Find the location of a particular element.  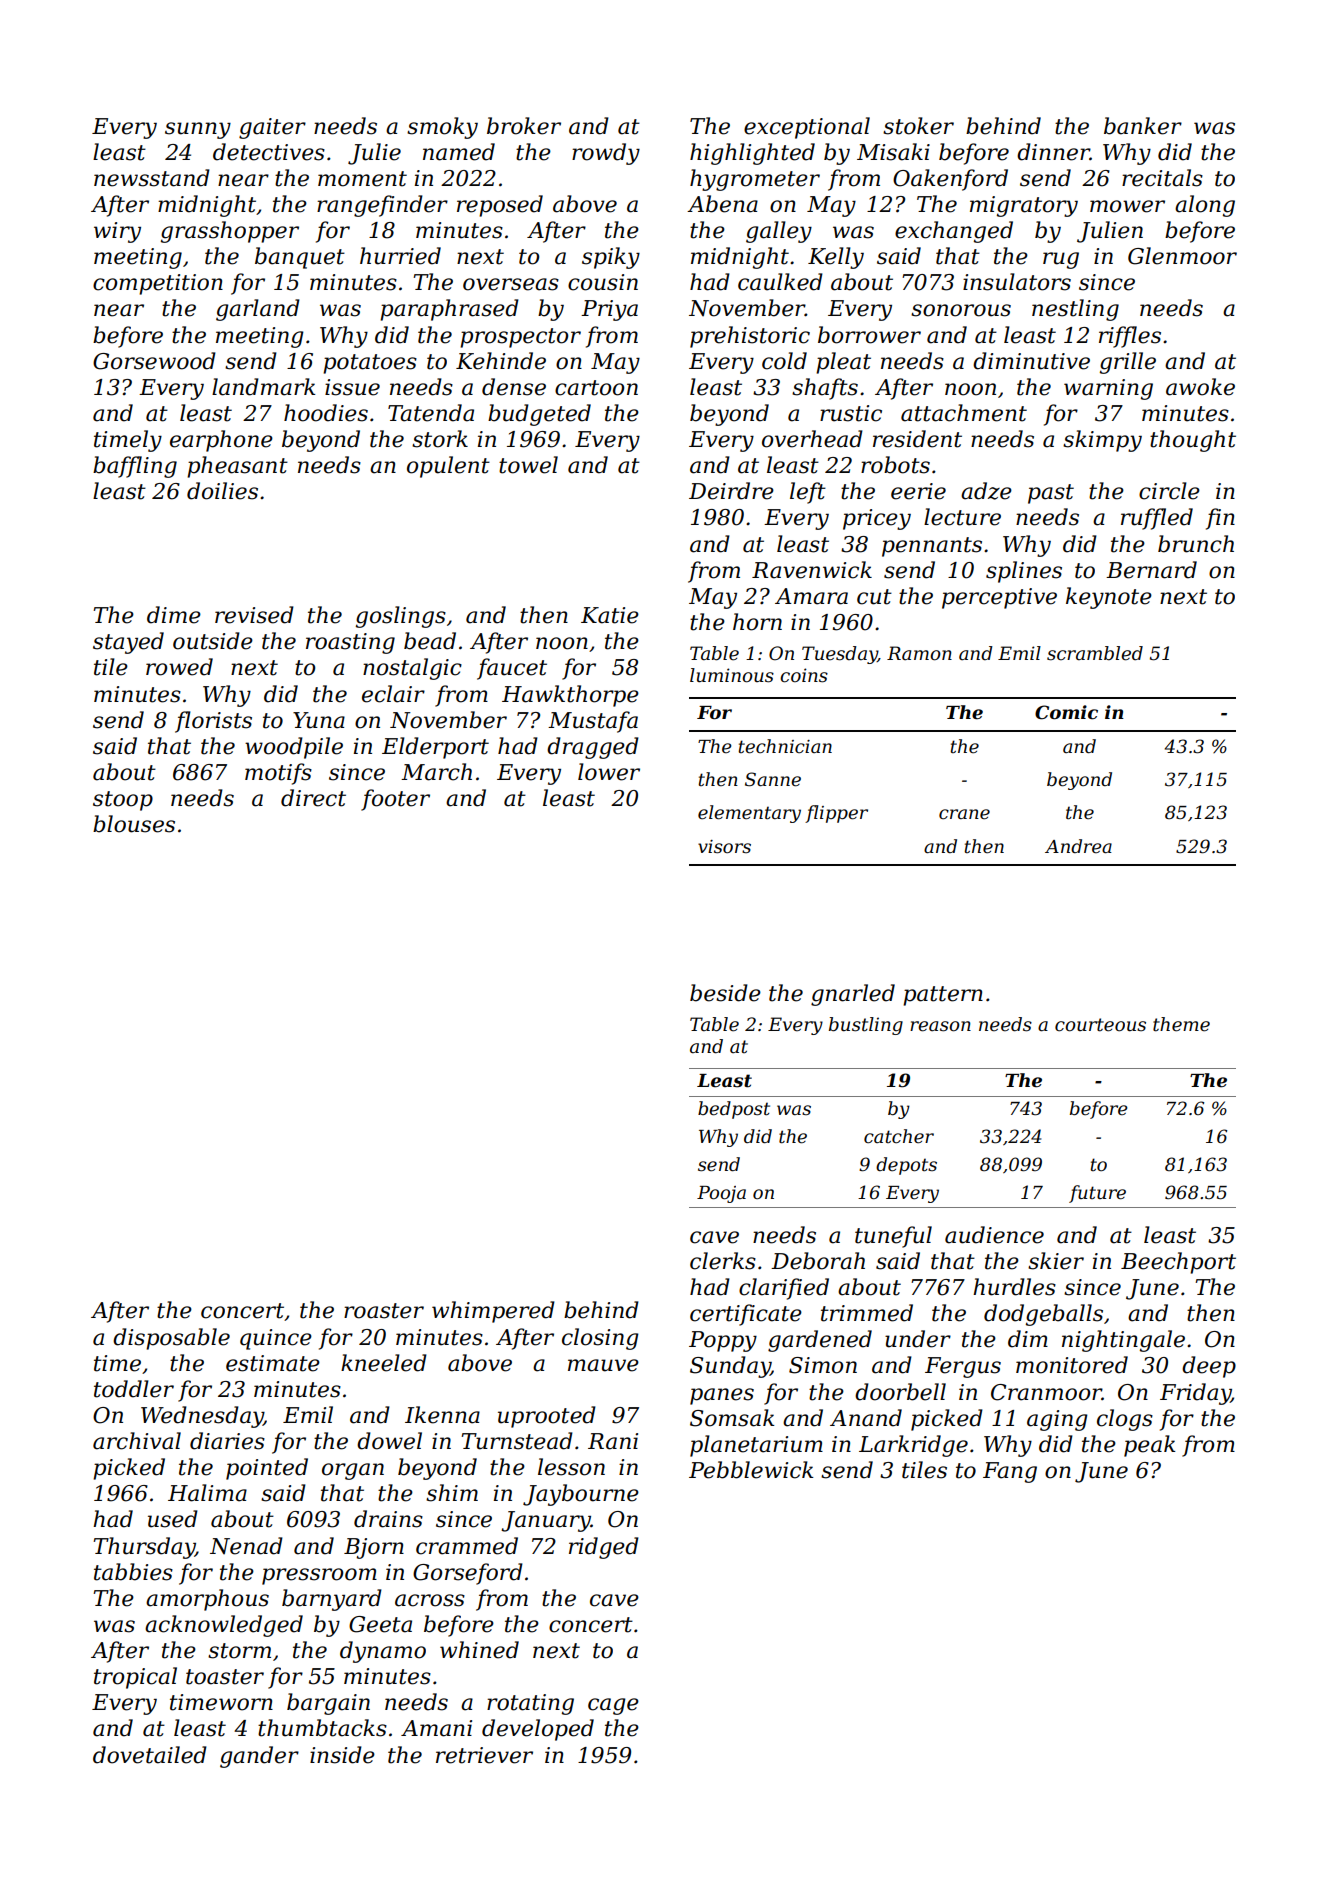

crane is located at coordinates (964, 814).
